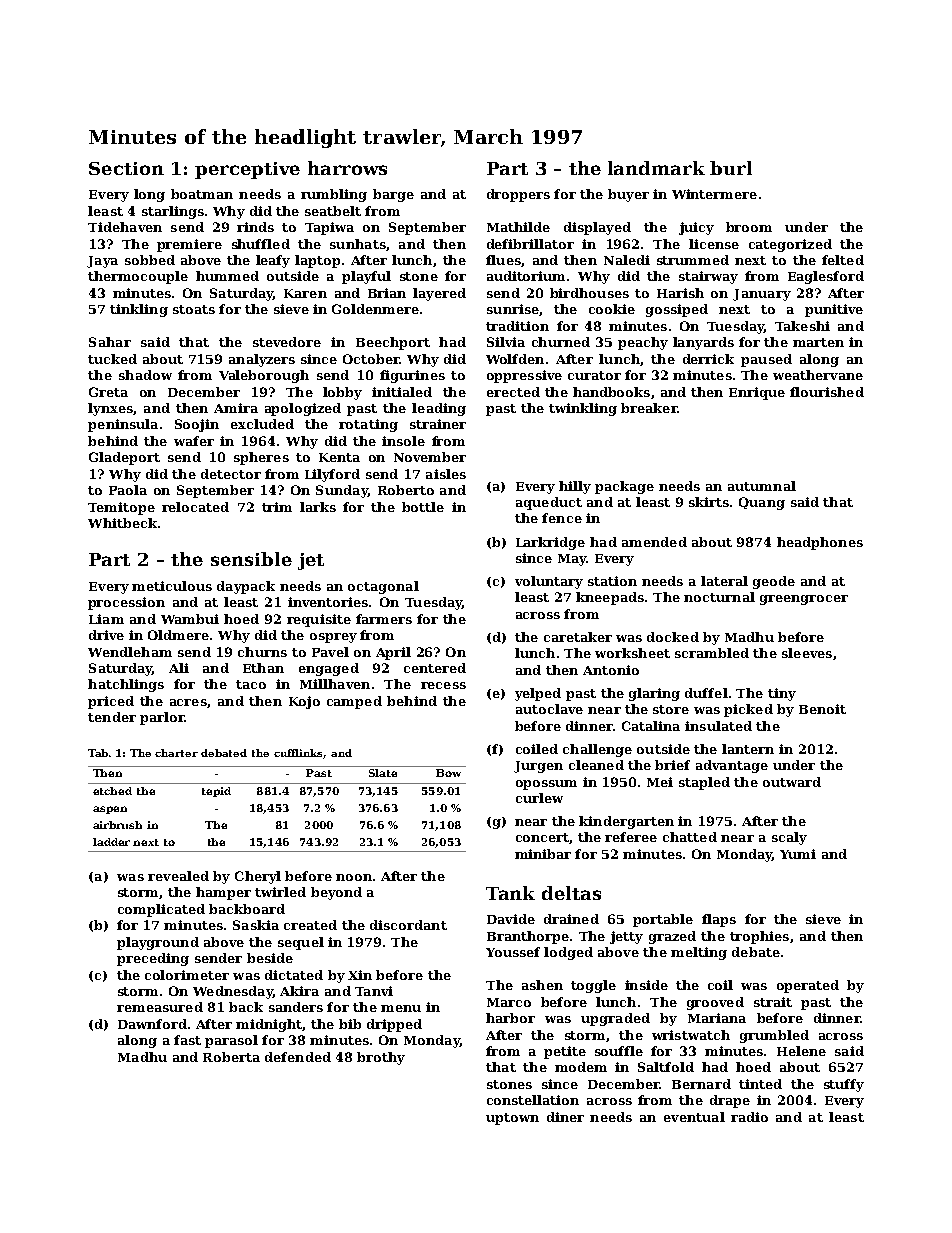  What do you see at coordinates (503, 260) in the screenshot?
I see `flues` at bounding box center [503, 260].
